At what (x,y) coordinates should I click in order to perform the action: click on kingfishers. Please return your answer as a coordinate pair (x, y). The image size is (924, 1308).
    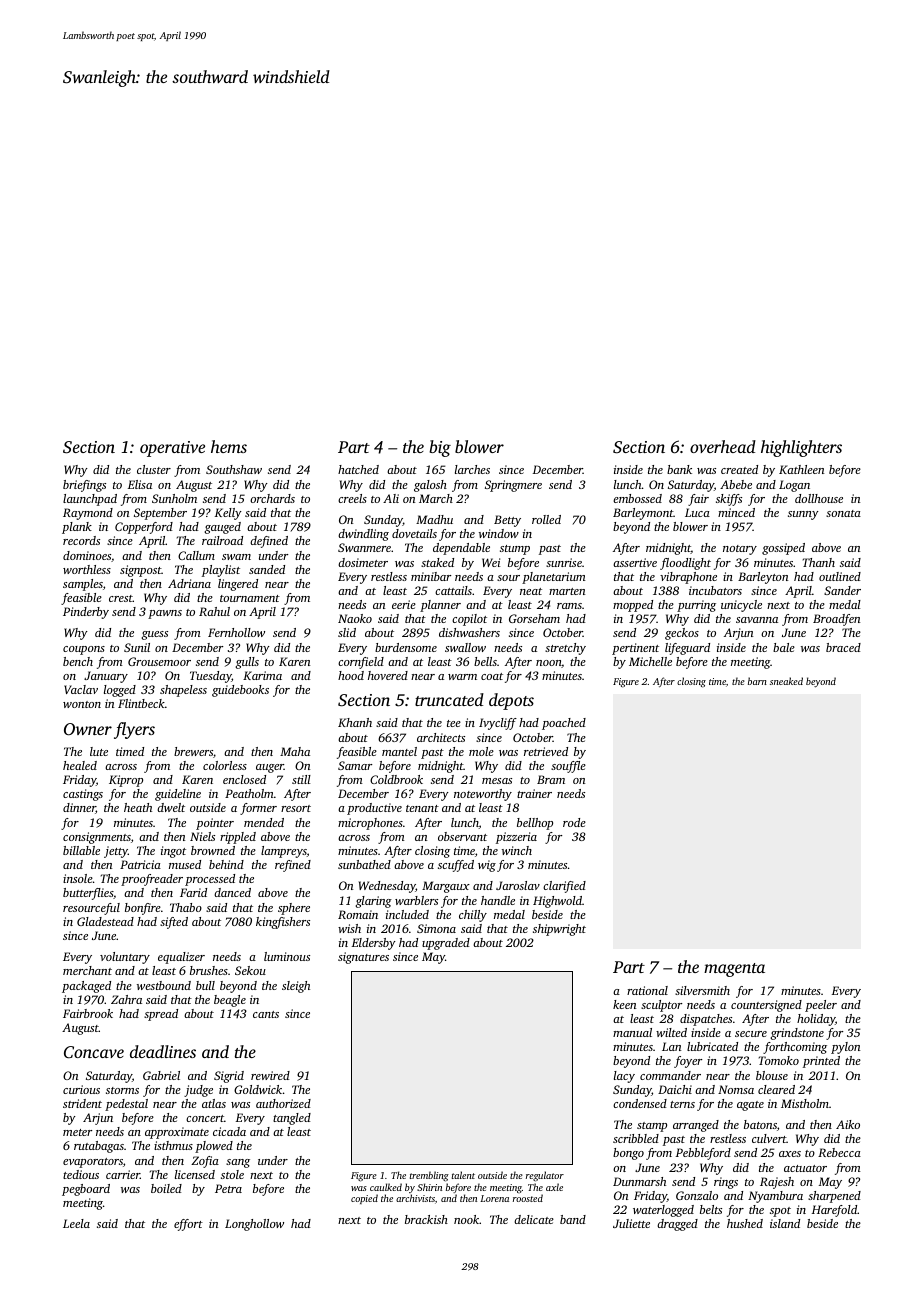
    Looking at the image, I should click on (283, 923).
